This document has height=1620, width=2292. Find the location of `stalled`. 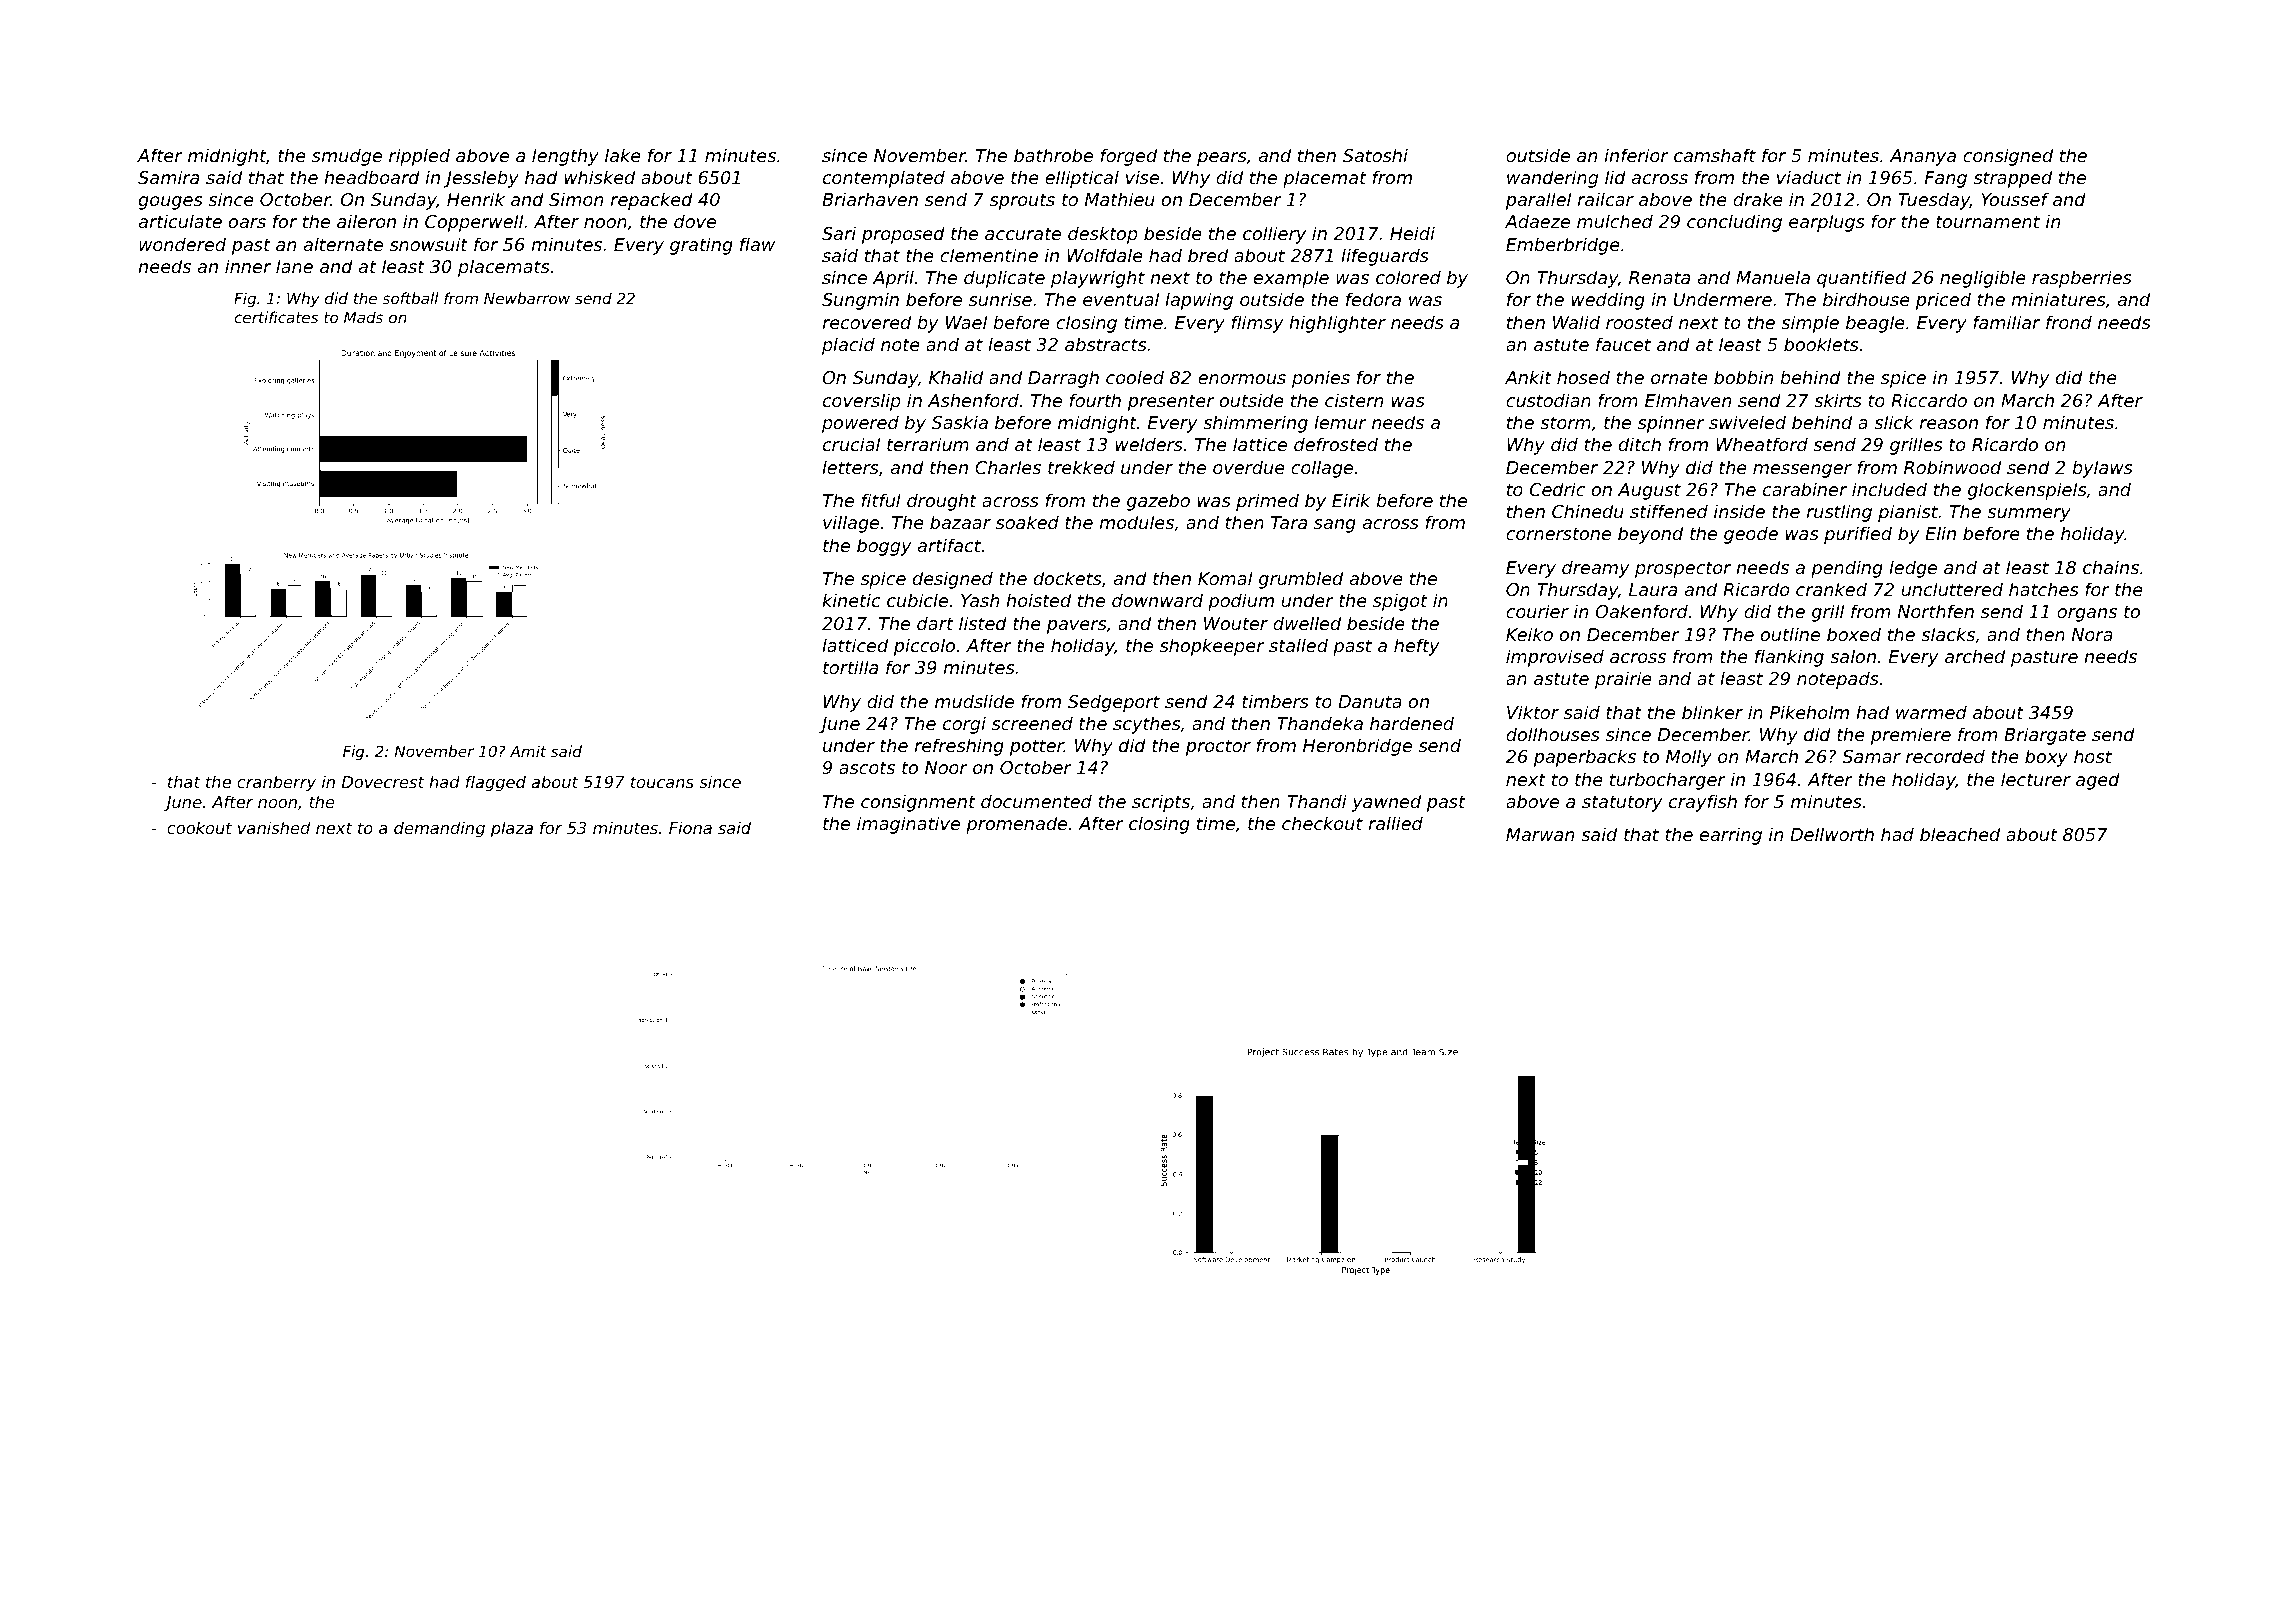

stalled is located at coordinates (1298, 645).
